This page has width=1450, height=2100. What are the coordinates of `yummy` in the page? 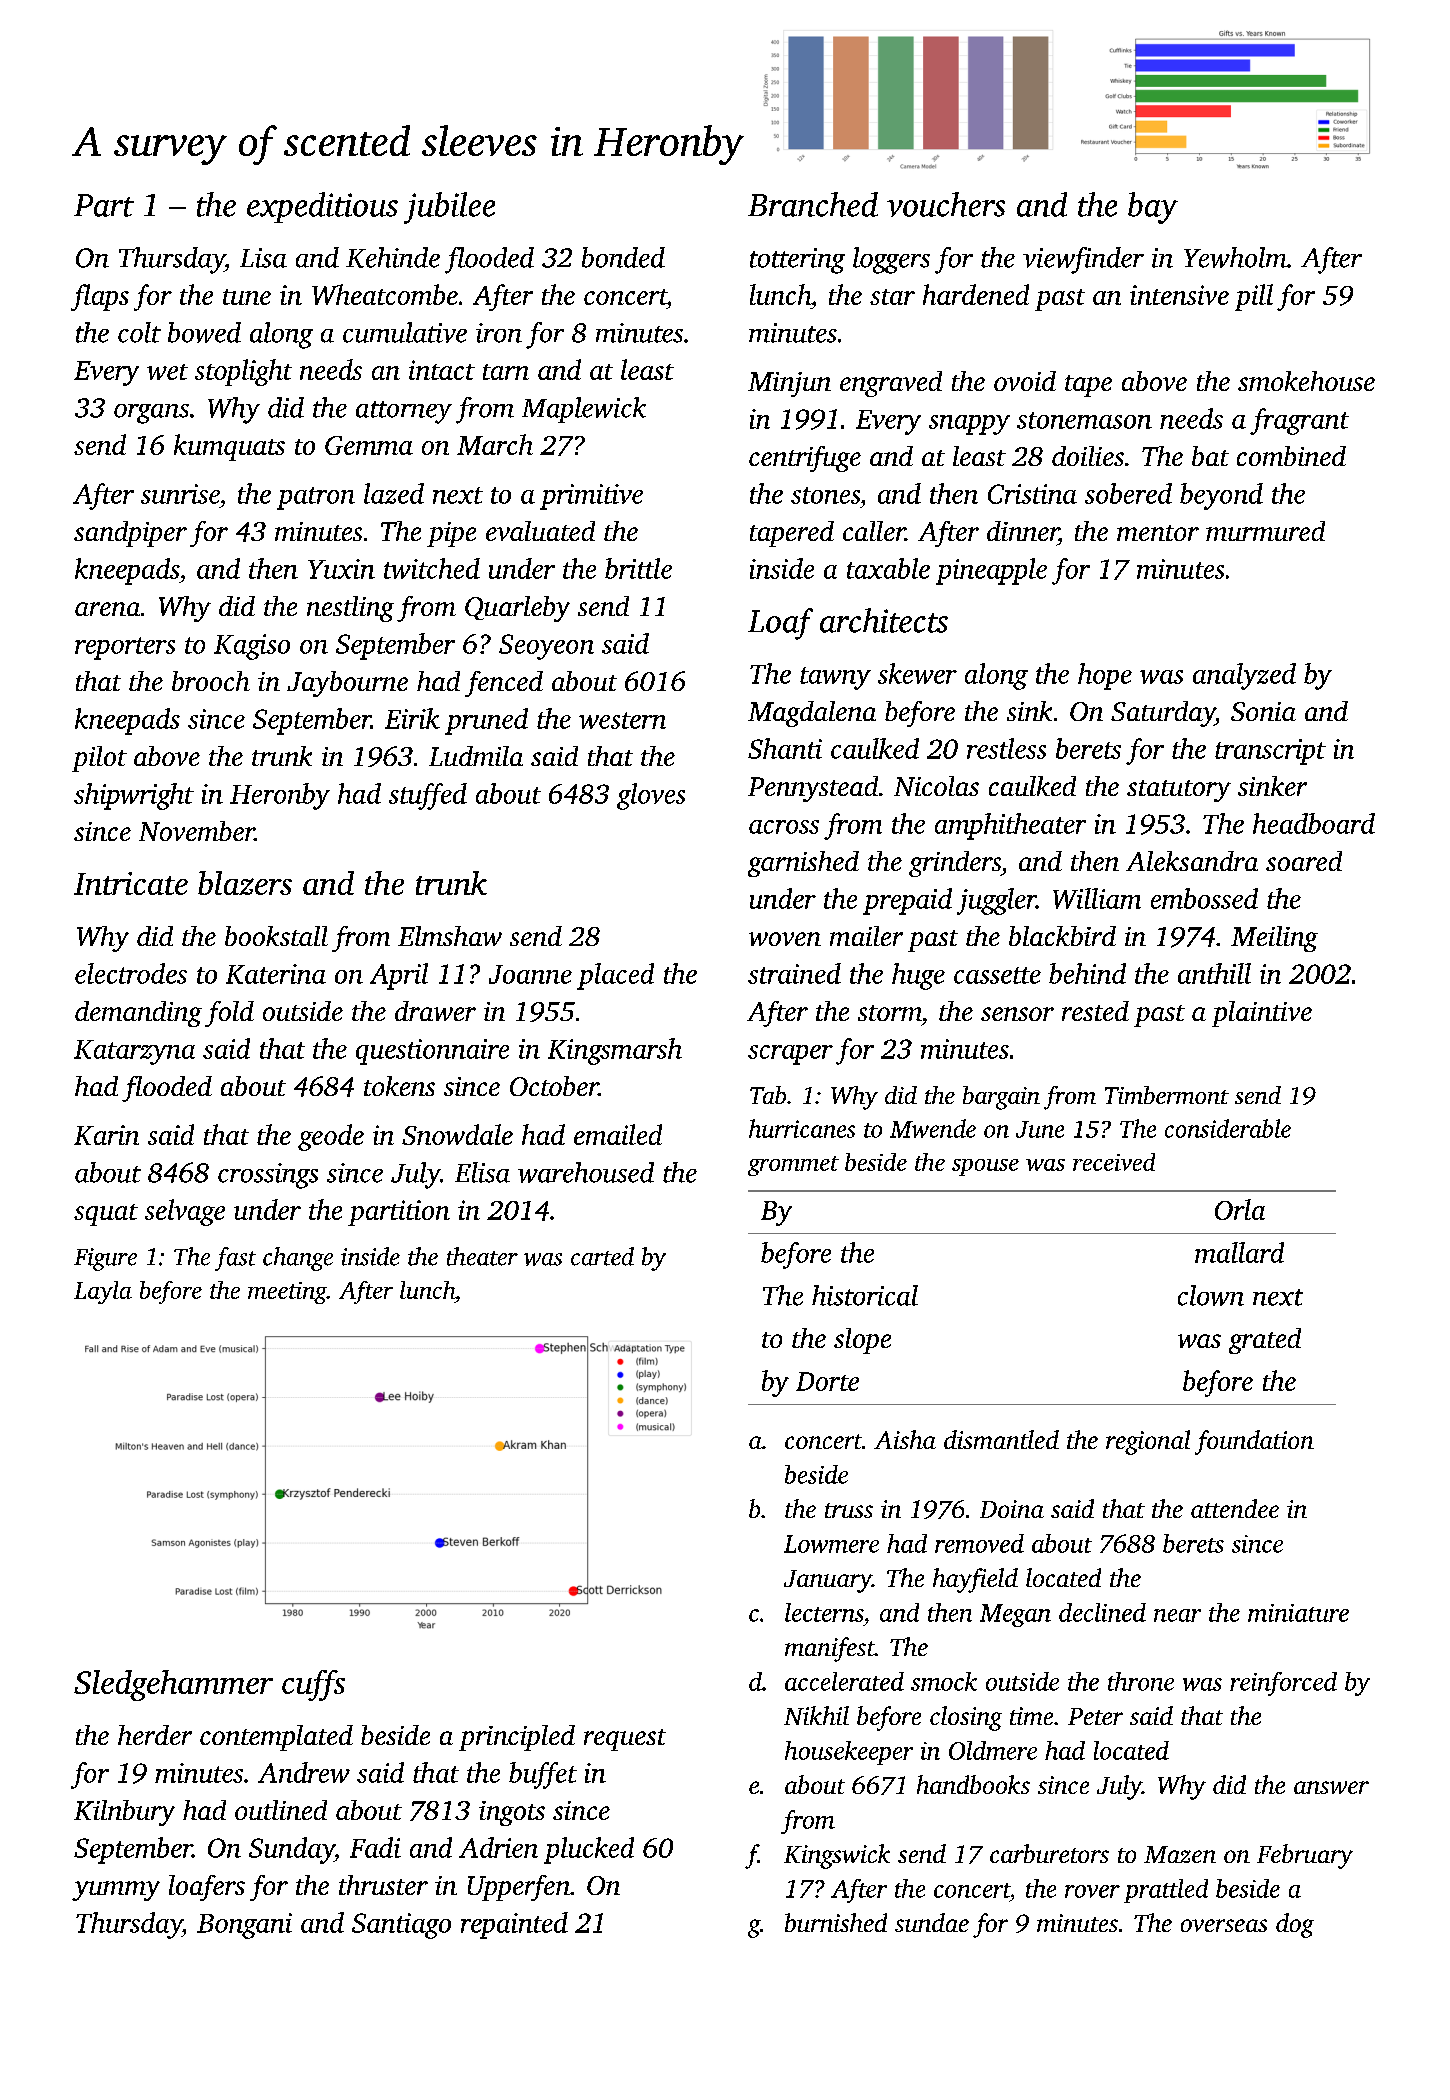 It's located at (116, 1891).
